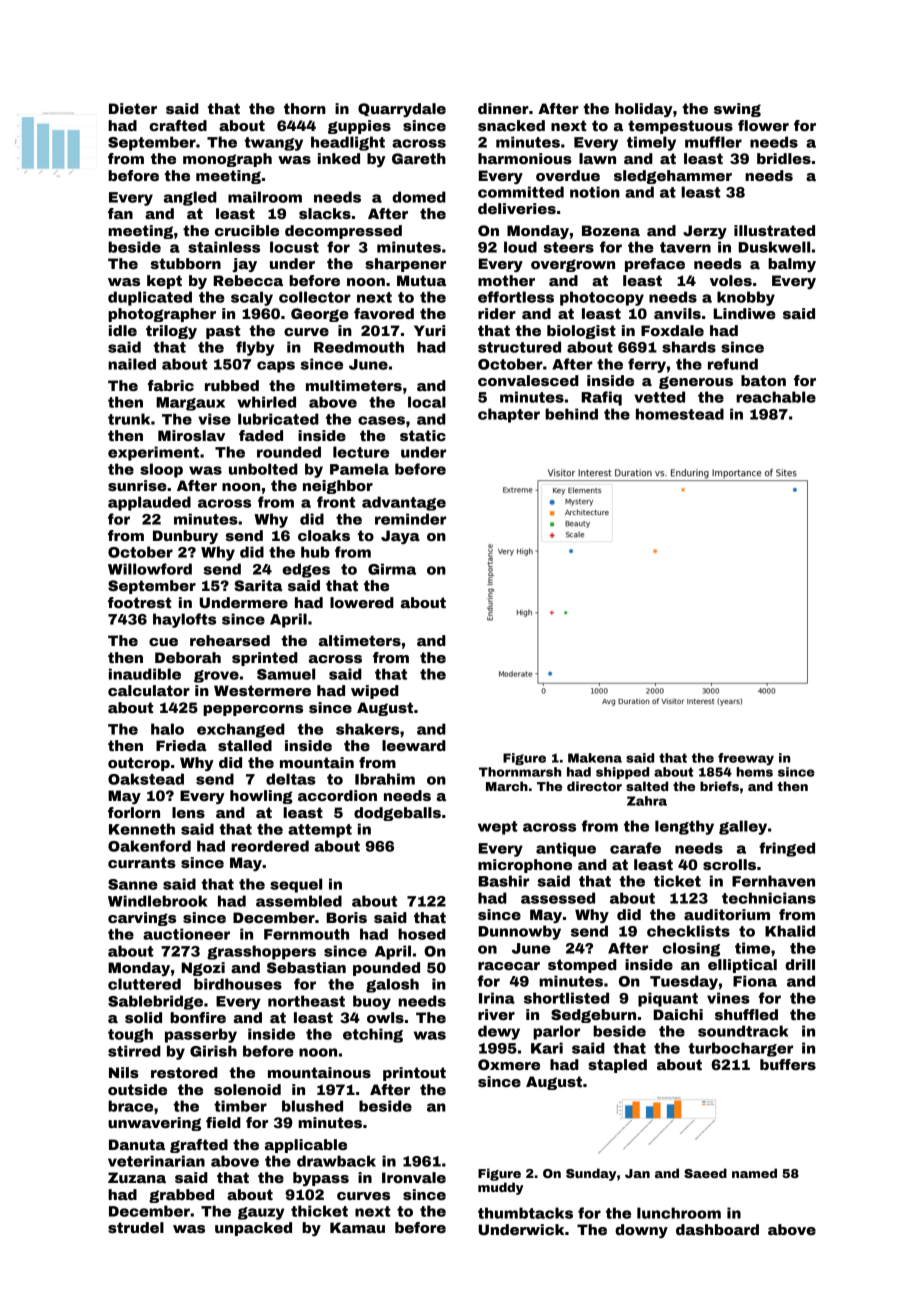 The image size is (924, 1308). Describe the element at coordinates (402, 110) in the page. I see `Quarrydale` at that location.
